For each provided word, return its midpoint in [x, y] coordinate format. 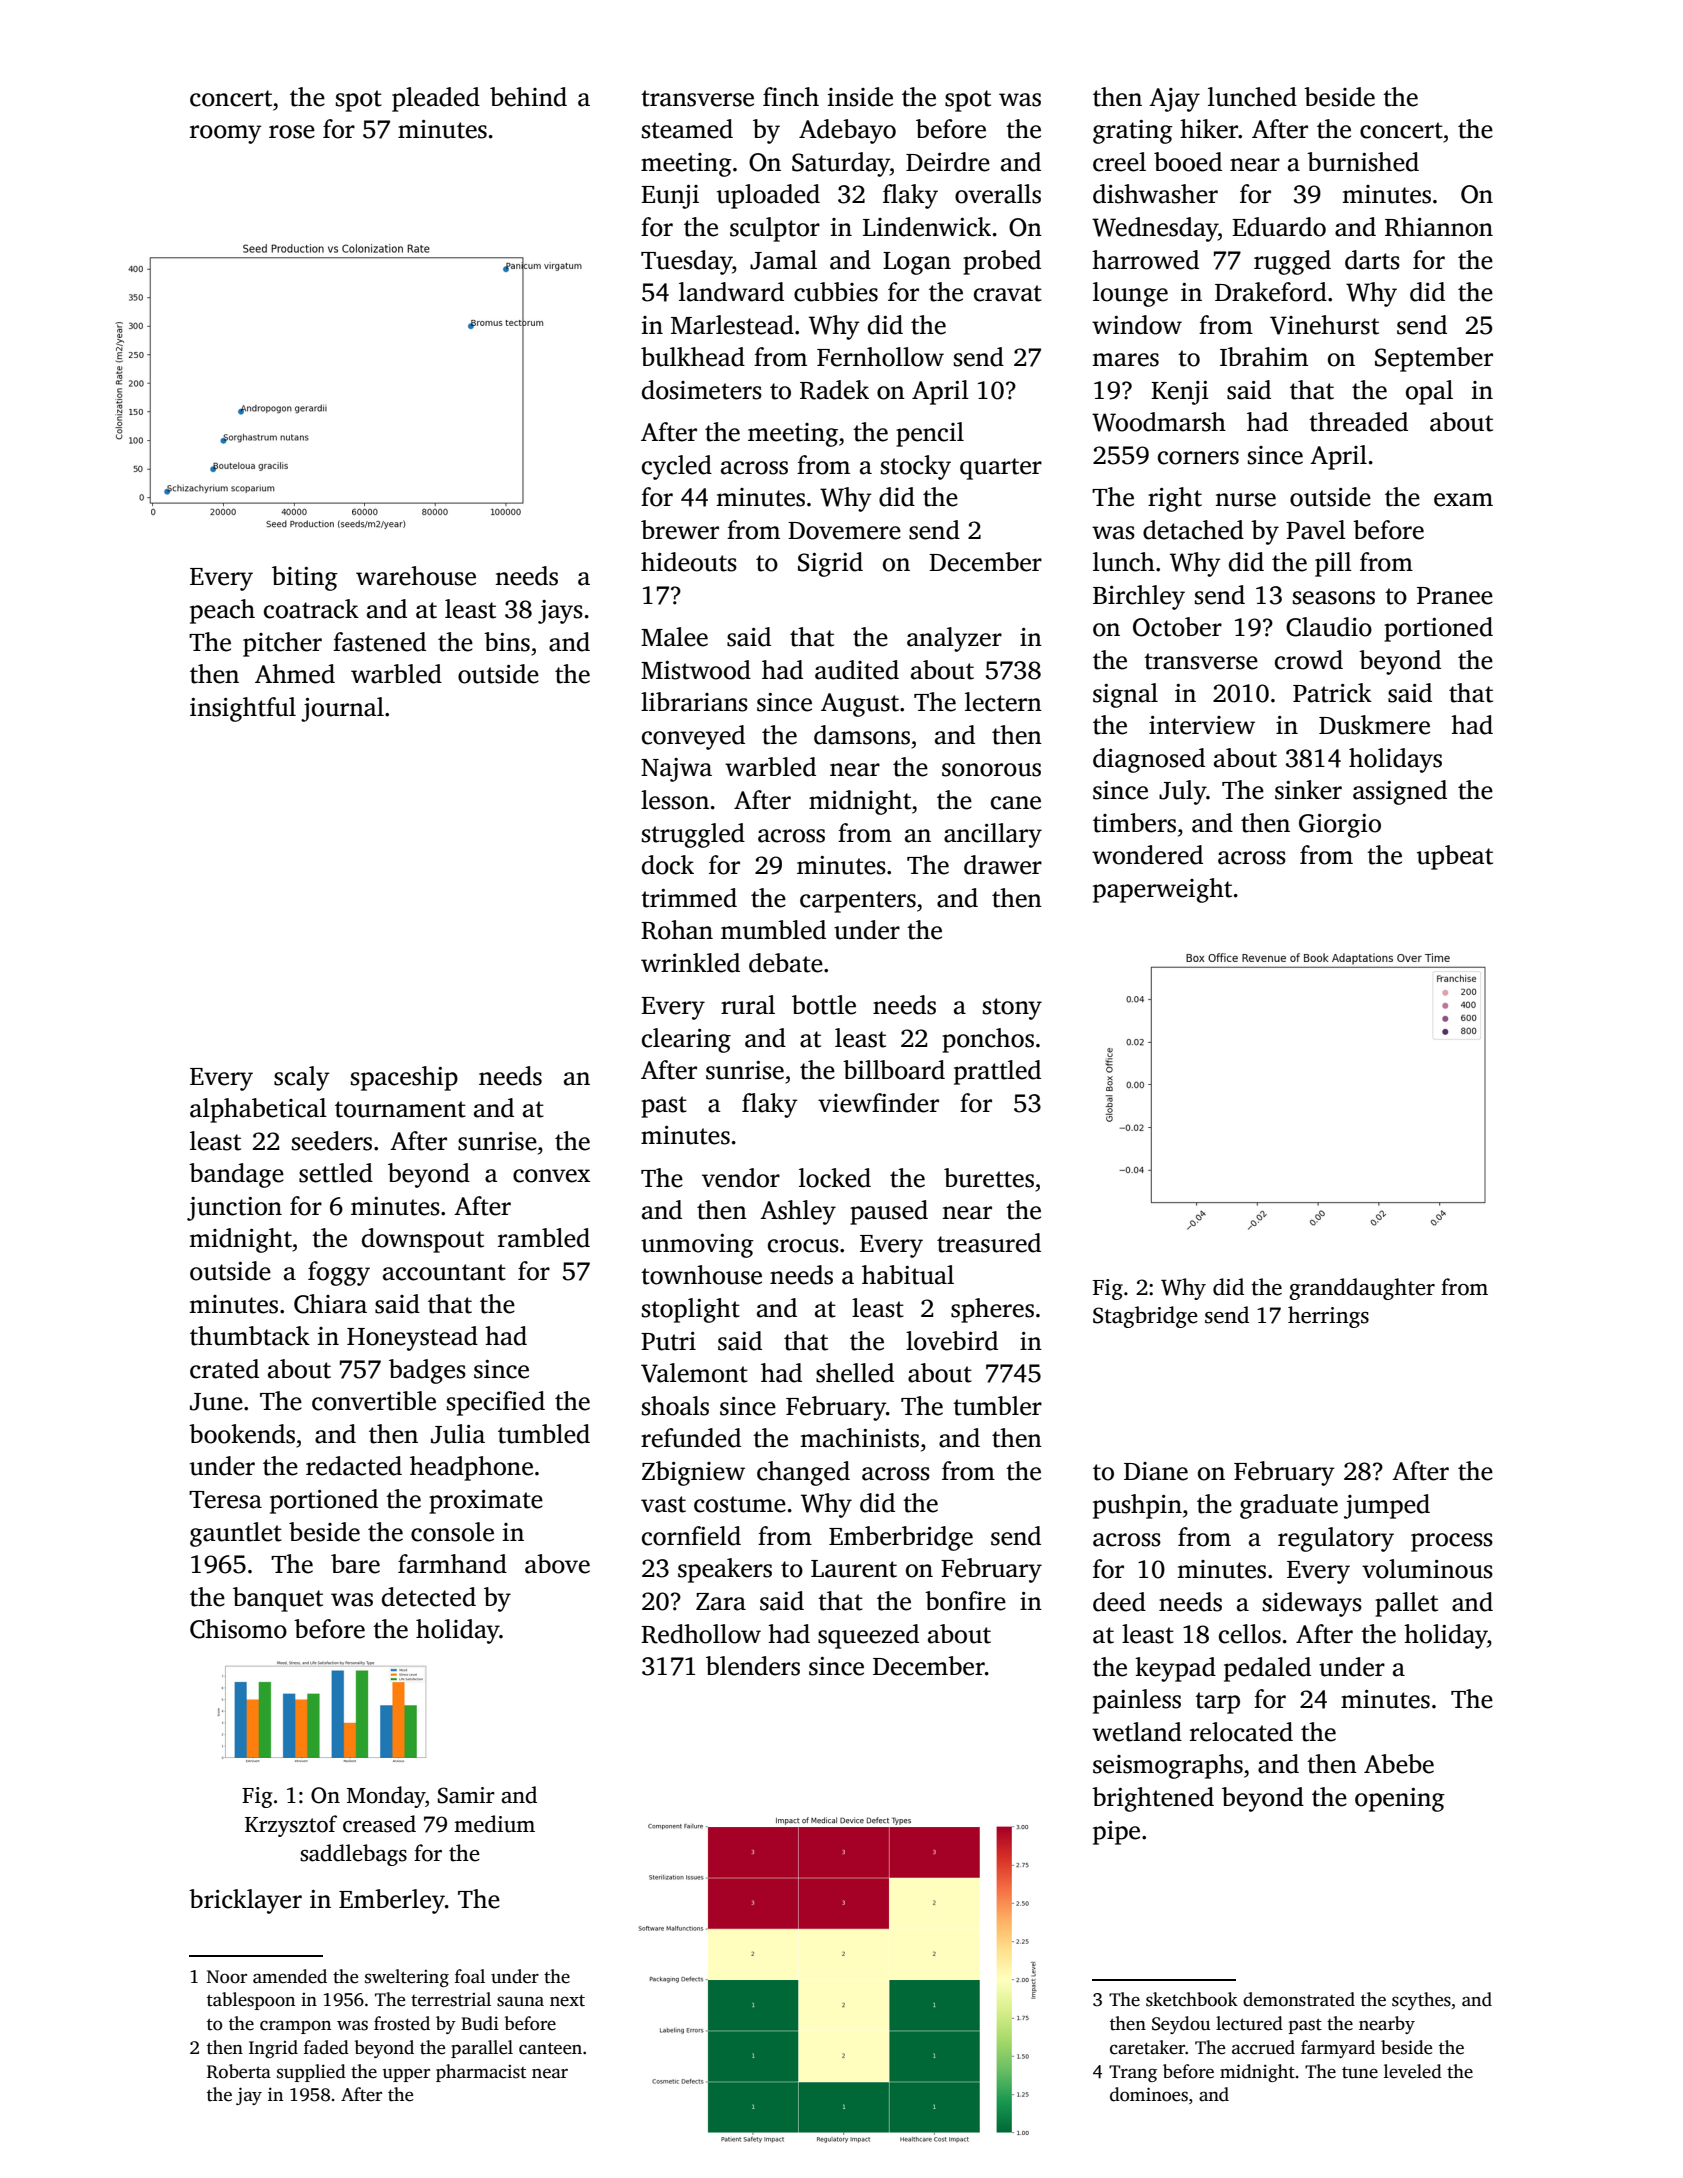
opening [1400, 1800]
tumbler [997, 1406]
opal [1429, 392]
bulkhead [693, 357]
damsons [862, 735]
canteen [550, 2049]
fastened [379, 642]
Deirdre [948, 162]
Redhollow [701, 1634]
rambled [544, 1238]
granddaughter [1362, 1289]
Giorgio [1340, 826]
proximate [486, 1502]
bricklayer [245, 1901]
